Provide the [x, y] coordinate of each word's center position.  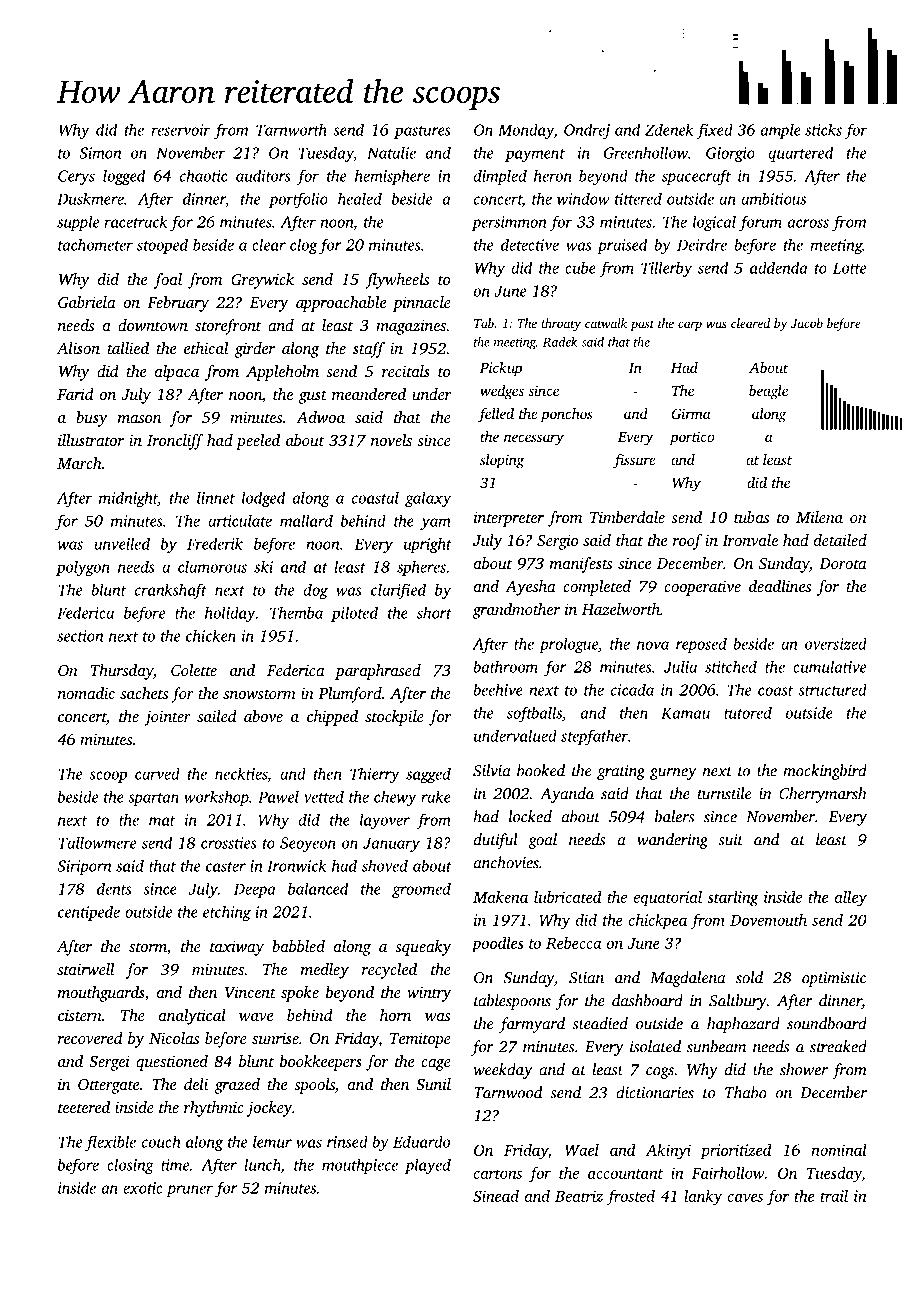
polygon [83, 568]
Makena [500, 897]
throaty [561, 324]
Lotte [849, 268]
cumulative [829, 666]
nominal [839, 1150]
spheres [421, 568]
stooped [162, 246]
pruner [189, 1191]
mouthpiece [360, 1166]
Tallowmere [97, 842]
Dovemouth [768, 920]
